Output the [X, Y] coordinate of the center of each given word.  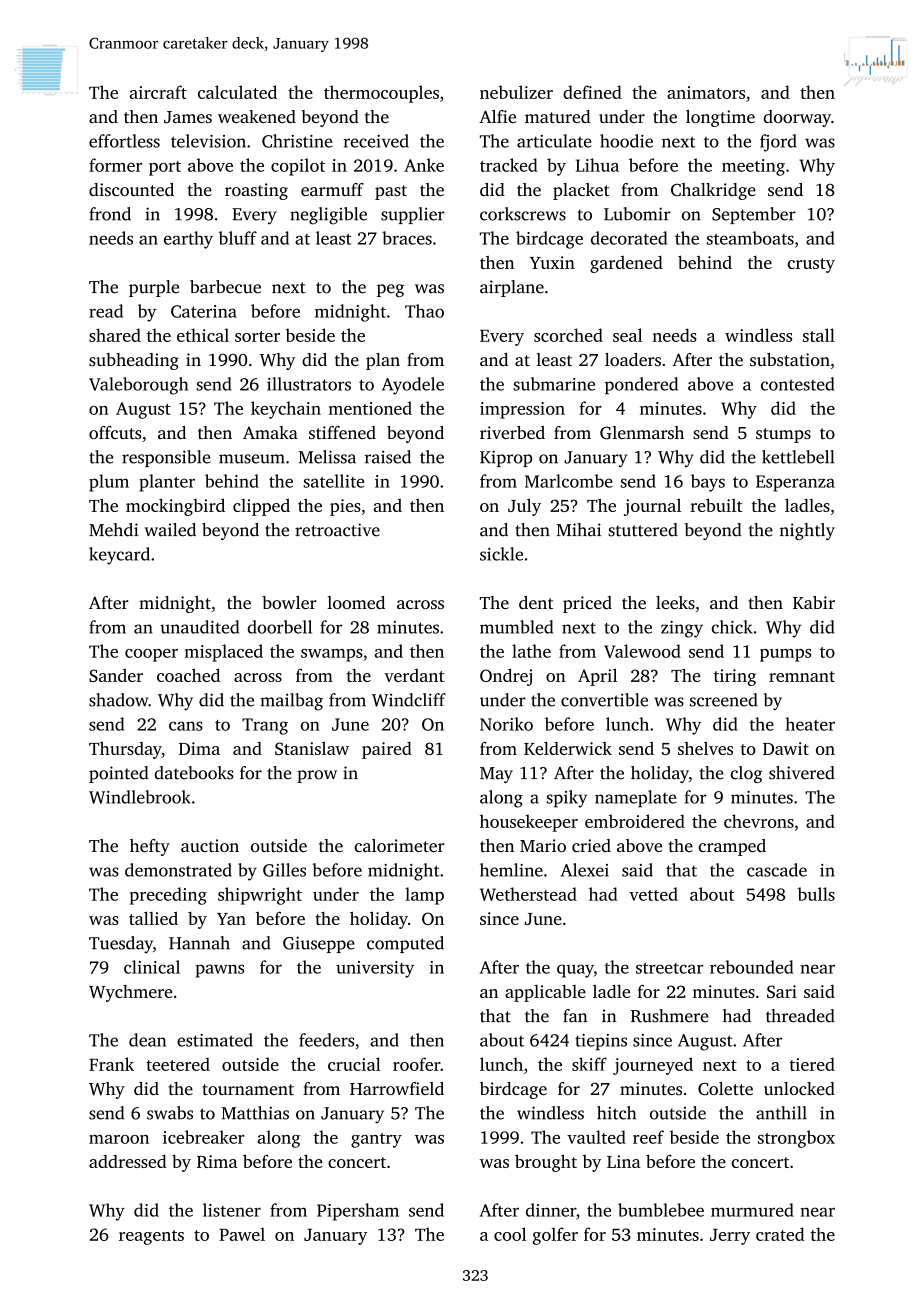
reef [648, 1137]
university [375, 969]
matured [558, 116]
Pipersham [358, 1212]
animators [706, 92]
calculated [237, 92]
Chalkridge [713, 191]
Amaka [270, 432]
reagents [151, 1237]
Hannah [199, 943]
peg [390, 290]
